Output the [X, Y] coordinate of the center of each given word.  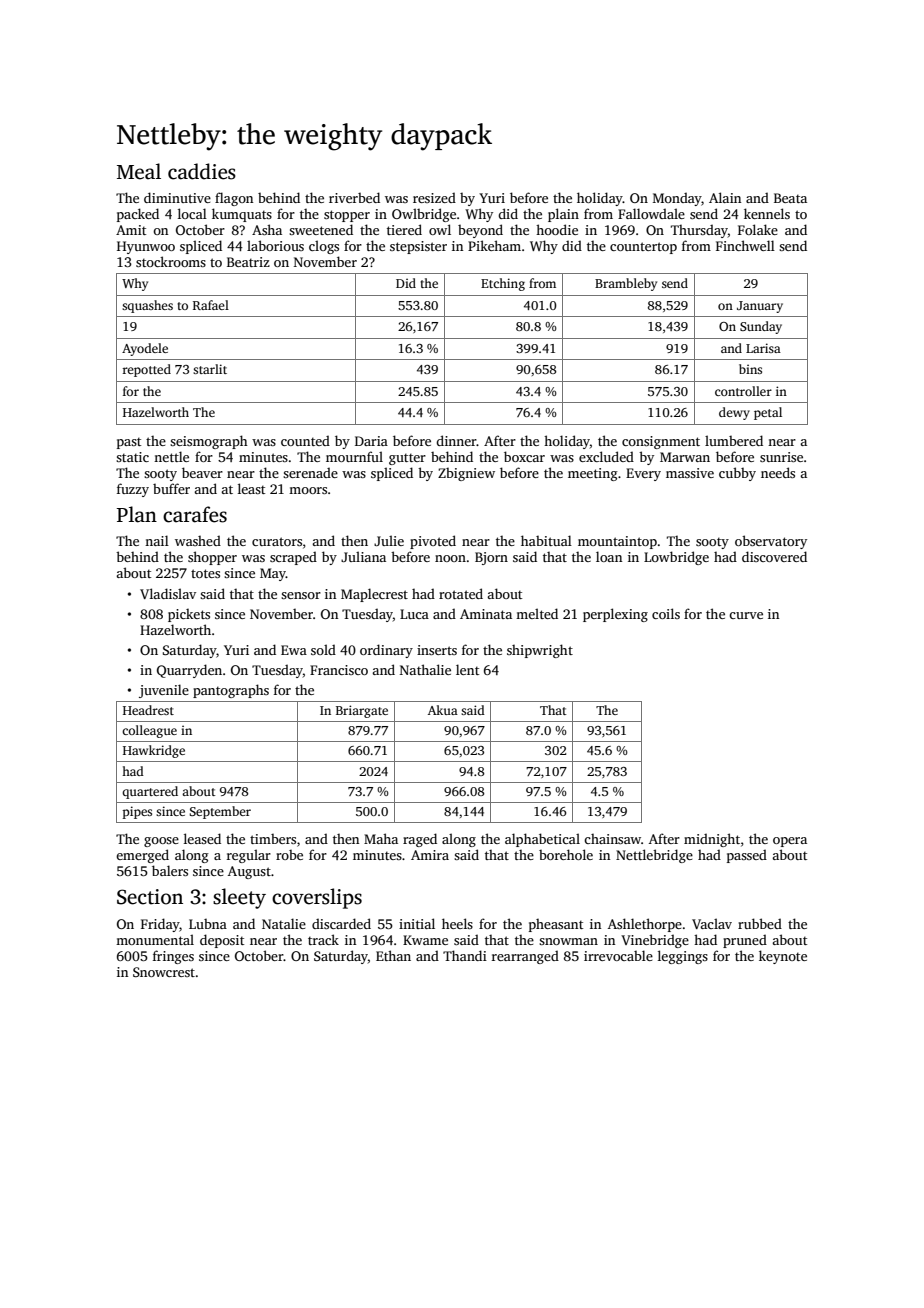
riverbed [354, 197]
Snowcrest [164, 972]
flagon [234, 199]
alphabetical [542, 840]
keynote [783, 957]
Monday [677, 199]
